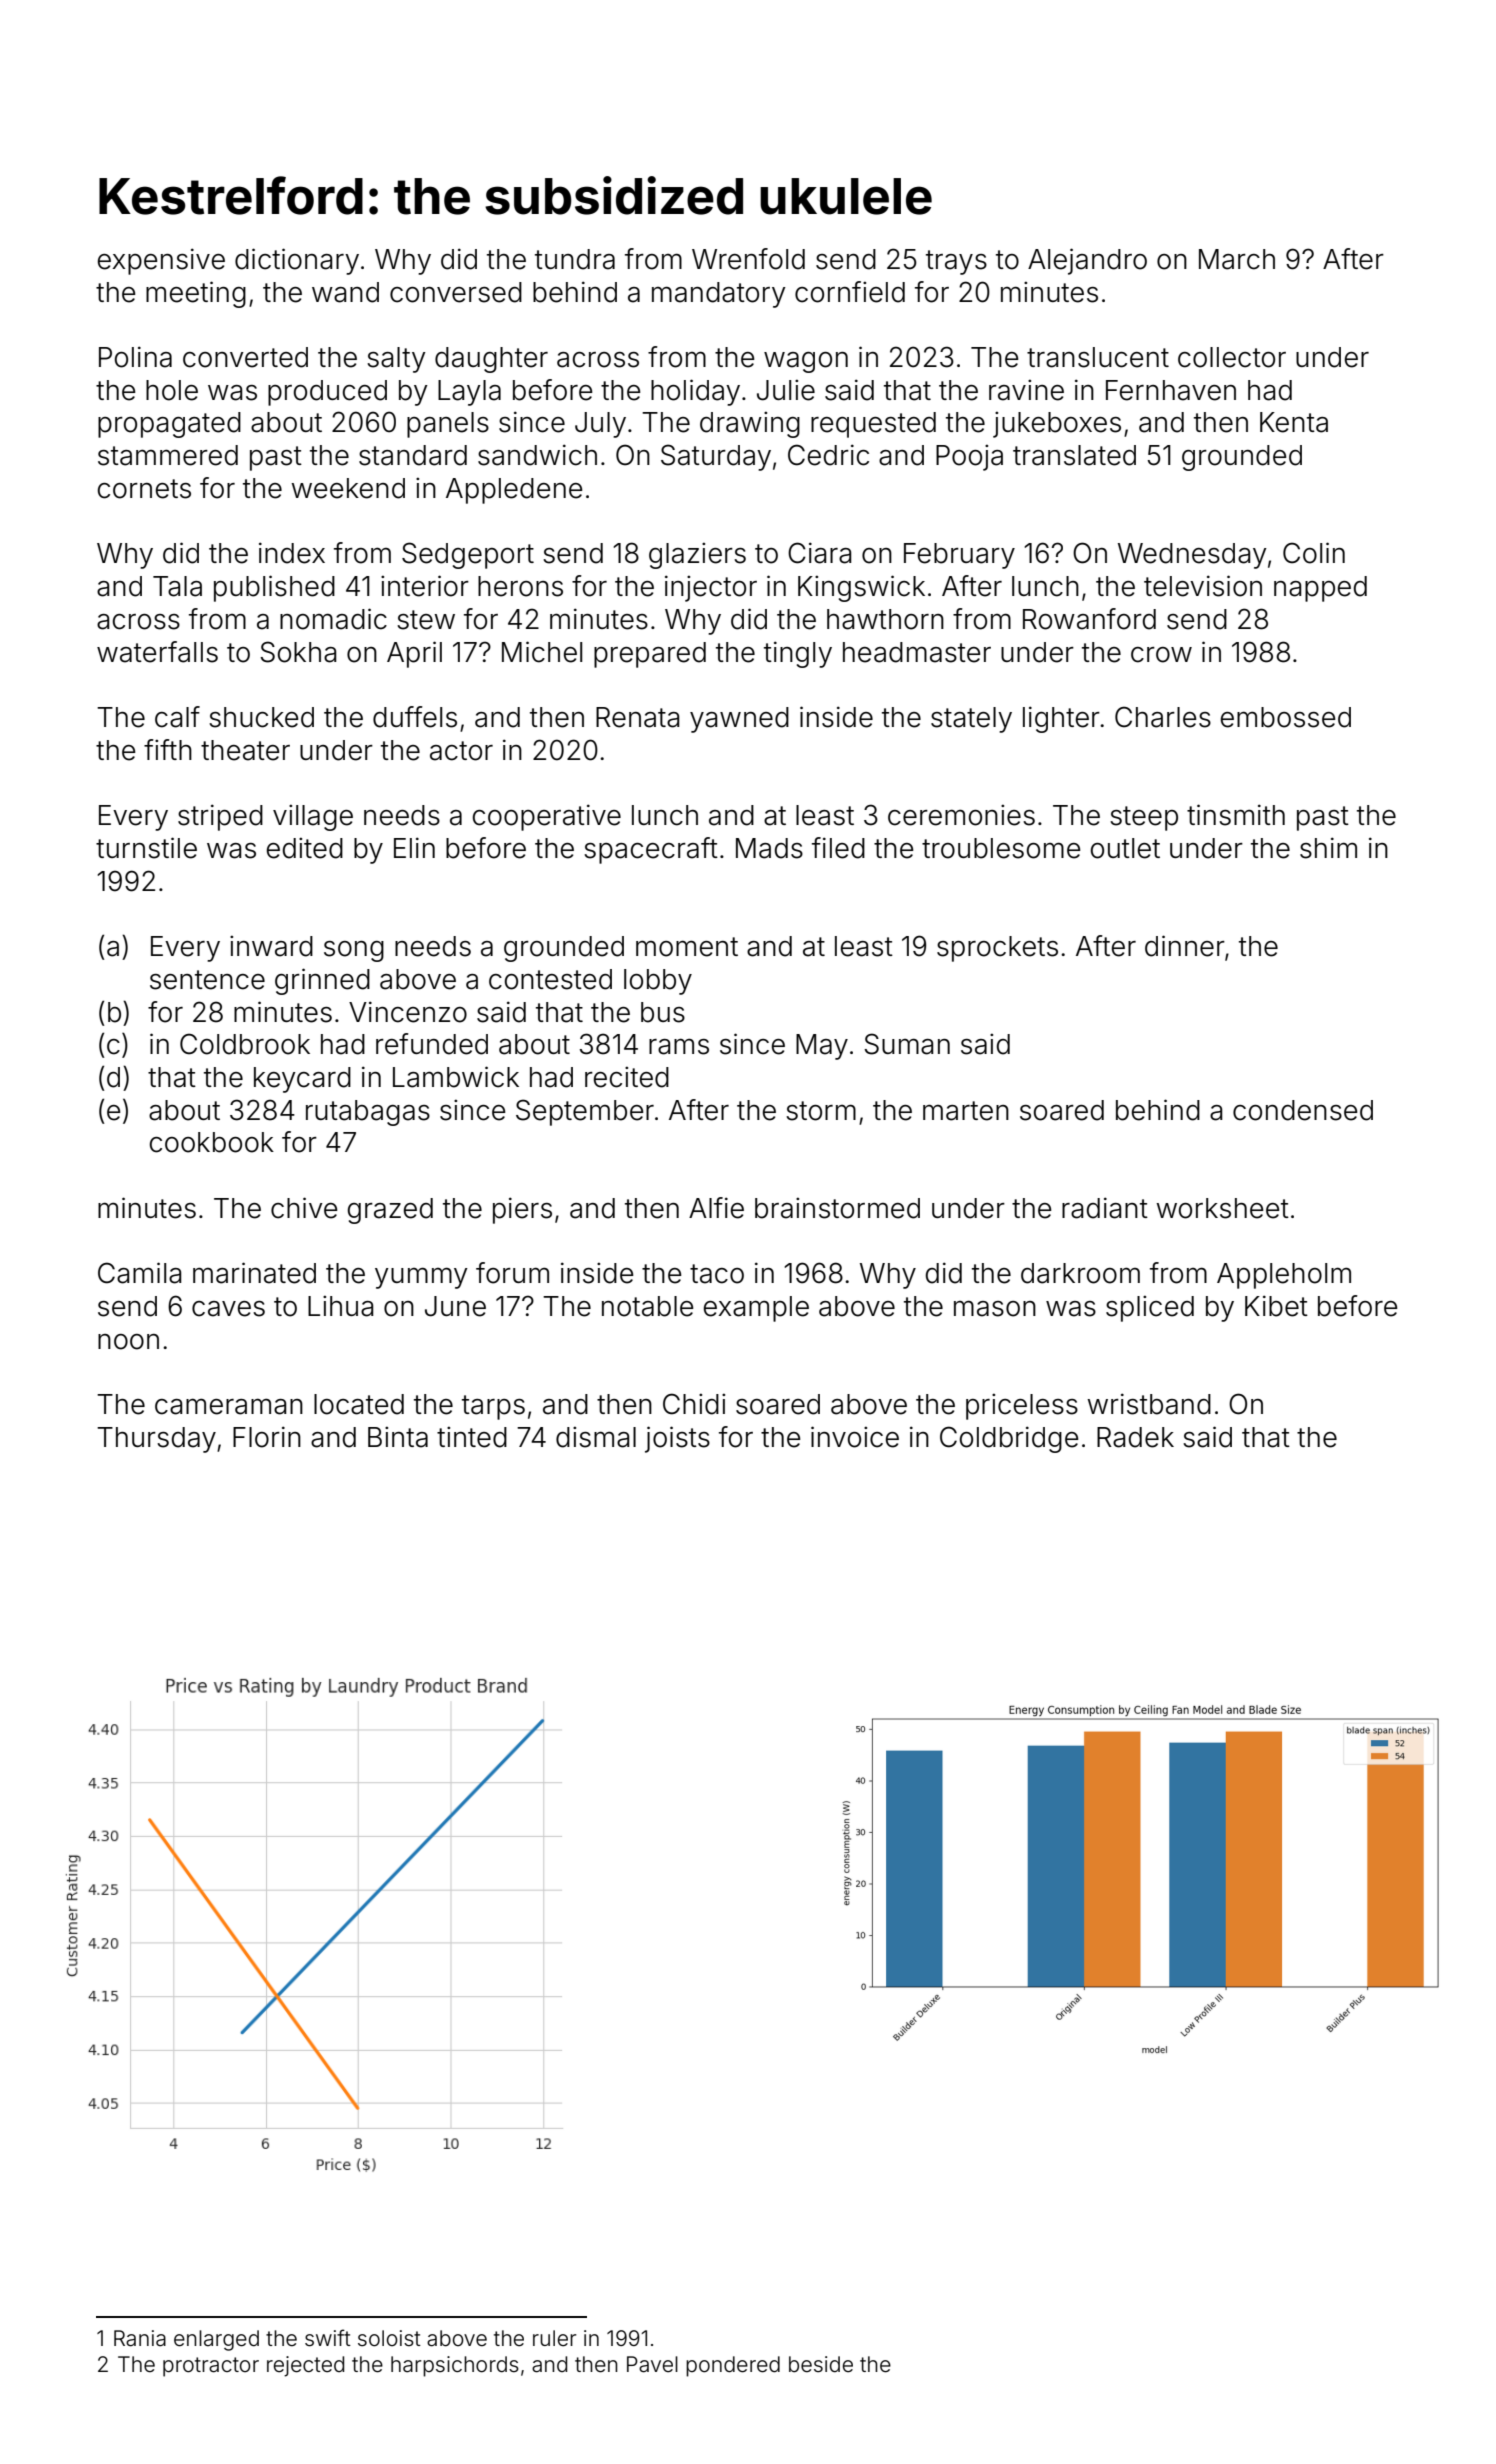 The width and height of the document is (1496, 2464). Describe the element at coordinates (873, 425) in the document. I see `requested` at that location.
